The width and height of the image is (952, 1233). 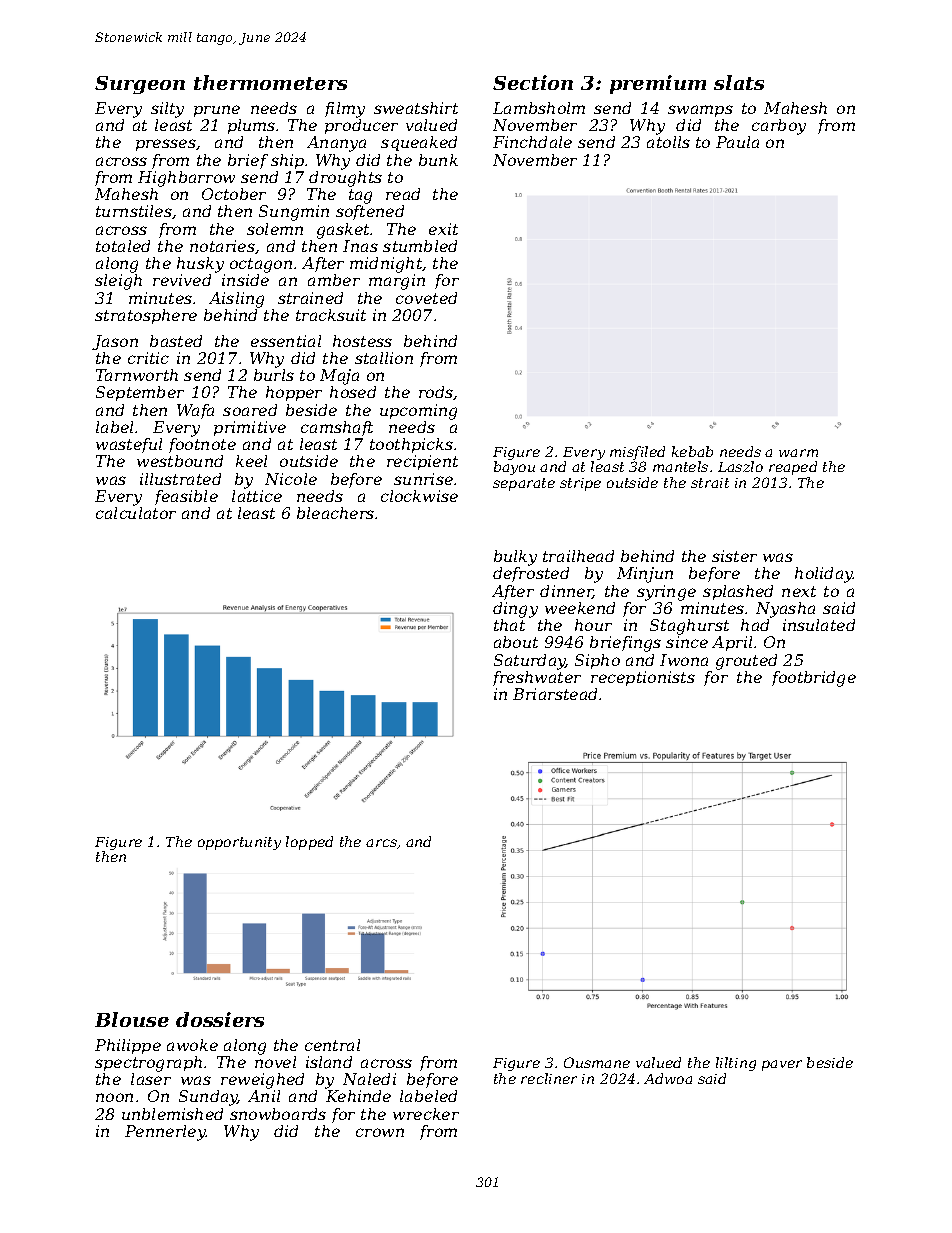 What do you see at coordinates (140, 85) in the image?
I see `Surgeon` at bounding box center [140, 85].
